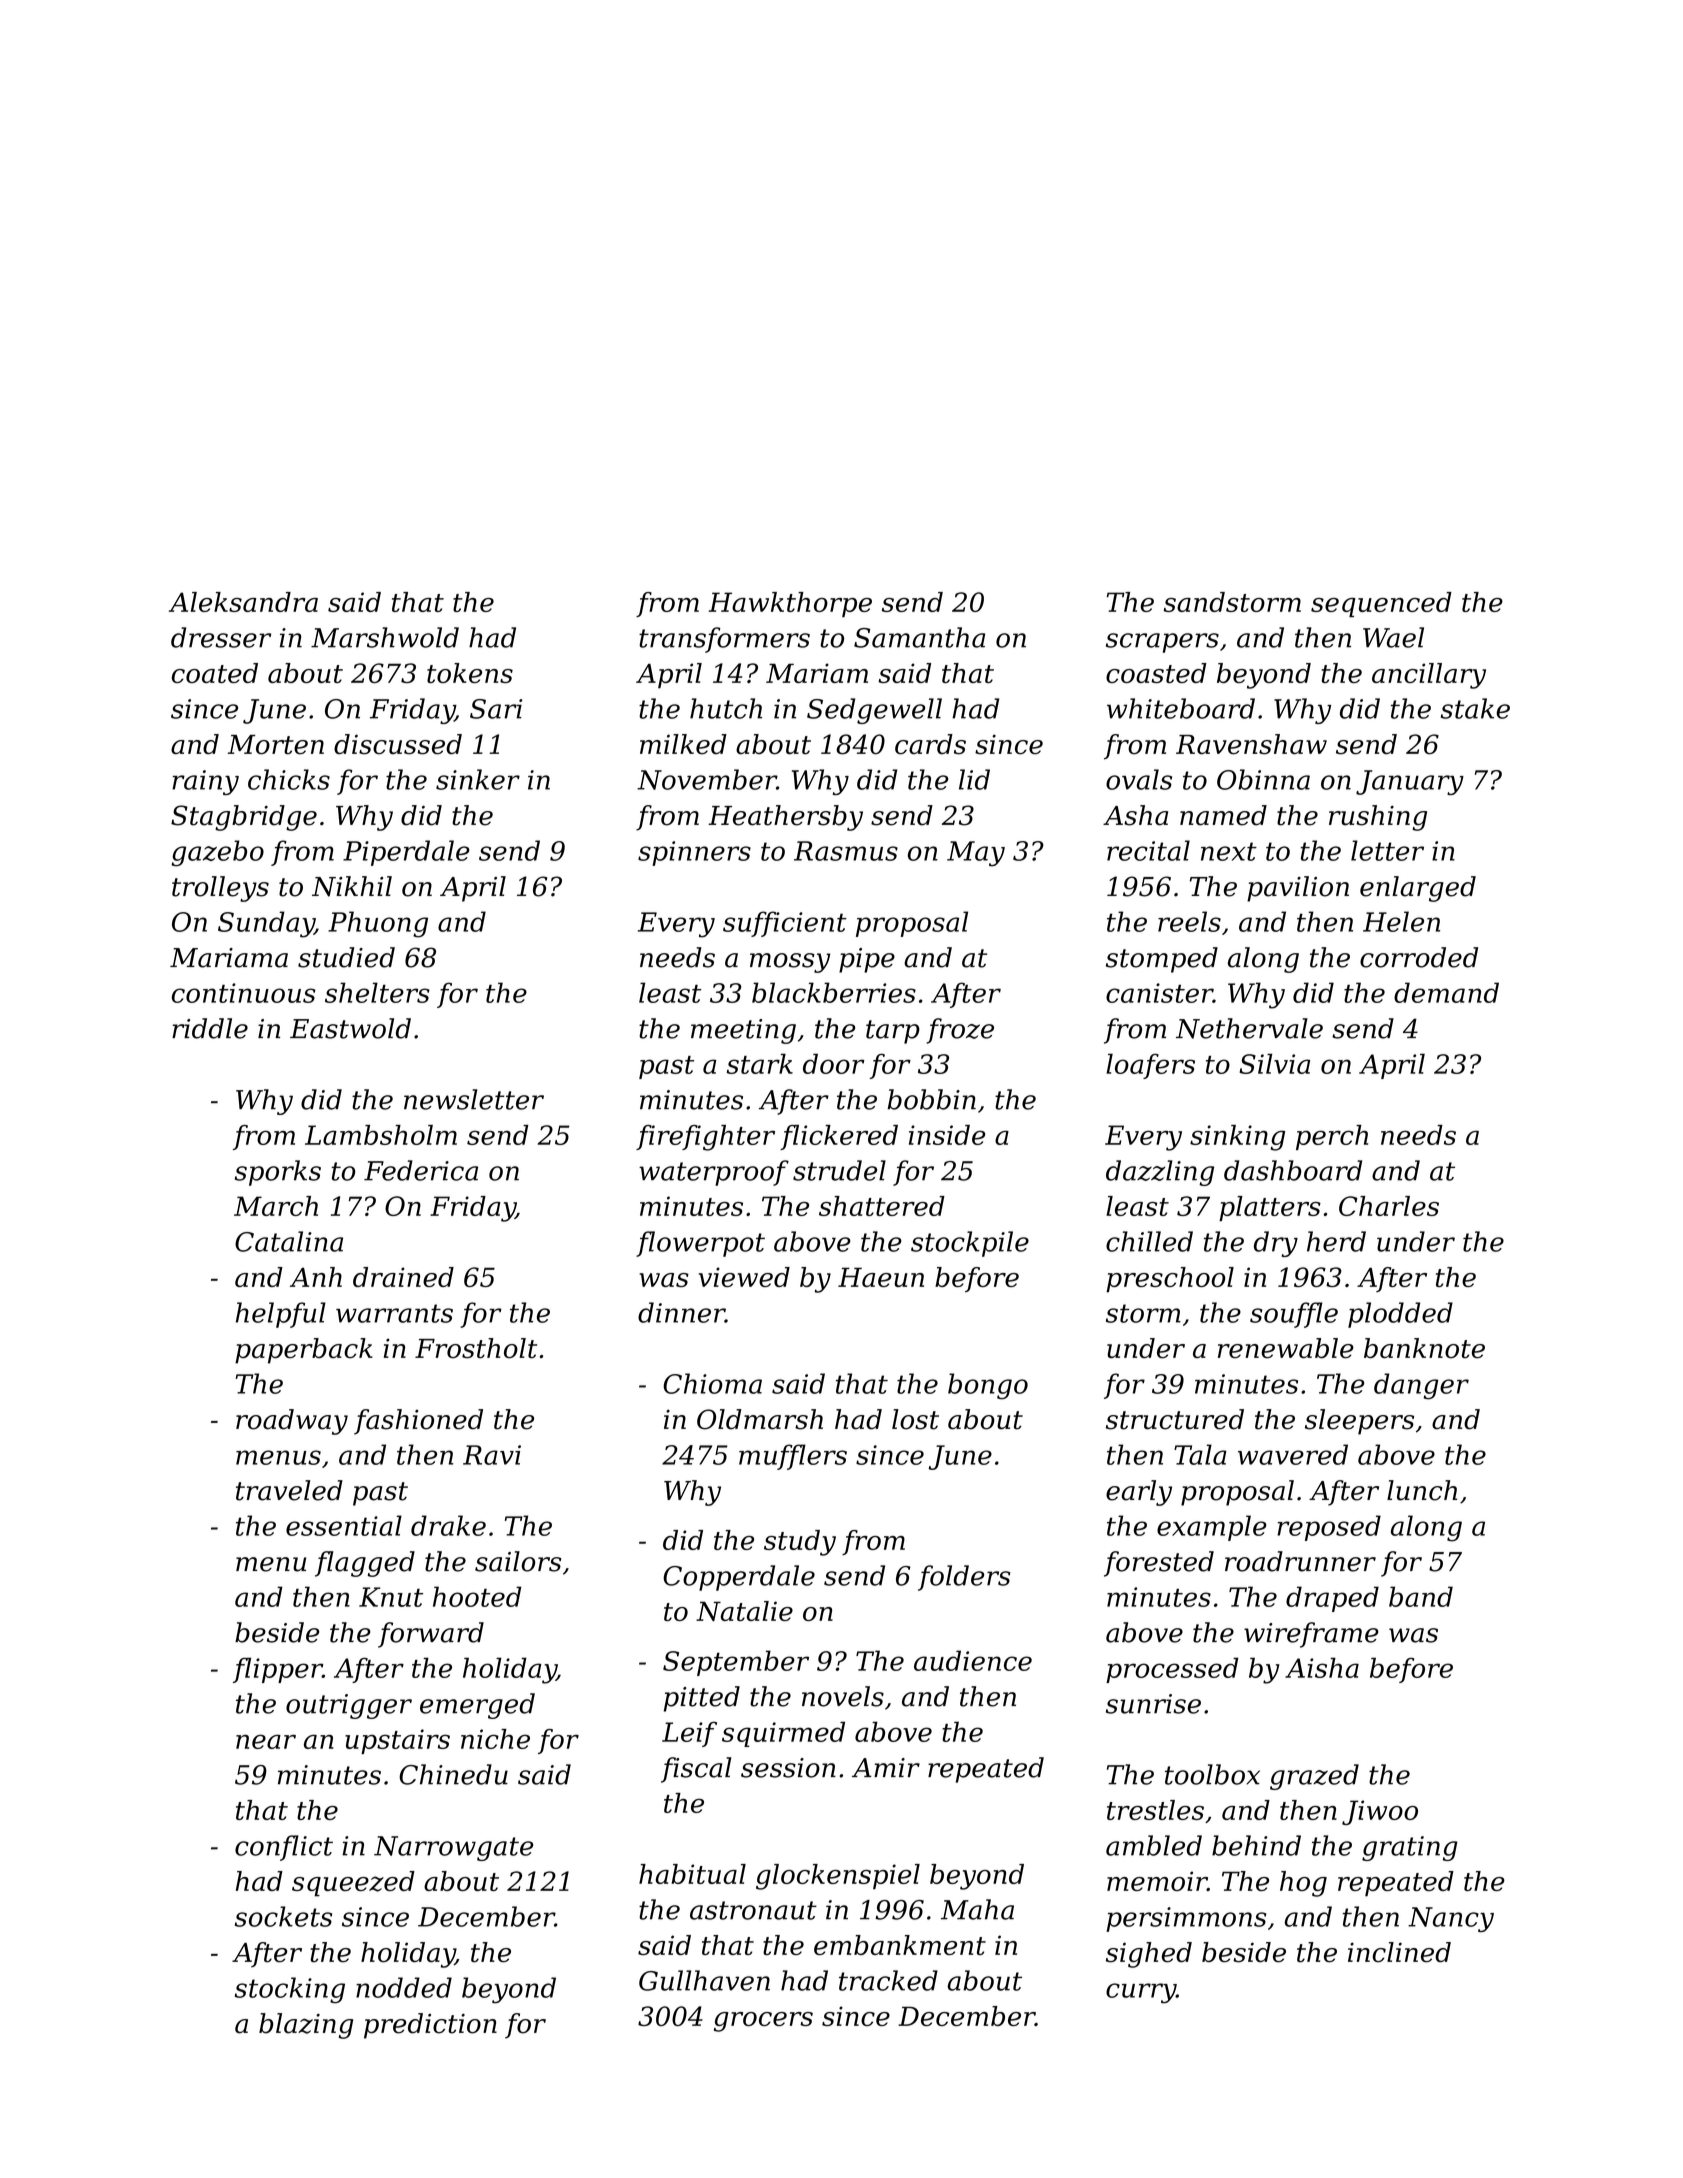  Describe the element at coordinates (1399, 1952) in the screenshot. I see `inclined` at that location.
